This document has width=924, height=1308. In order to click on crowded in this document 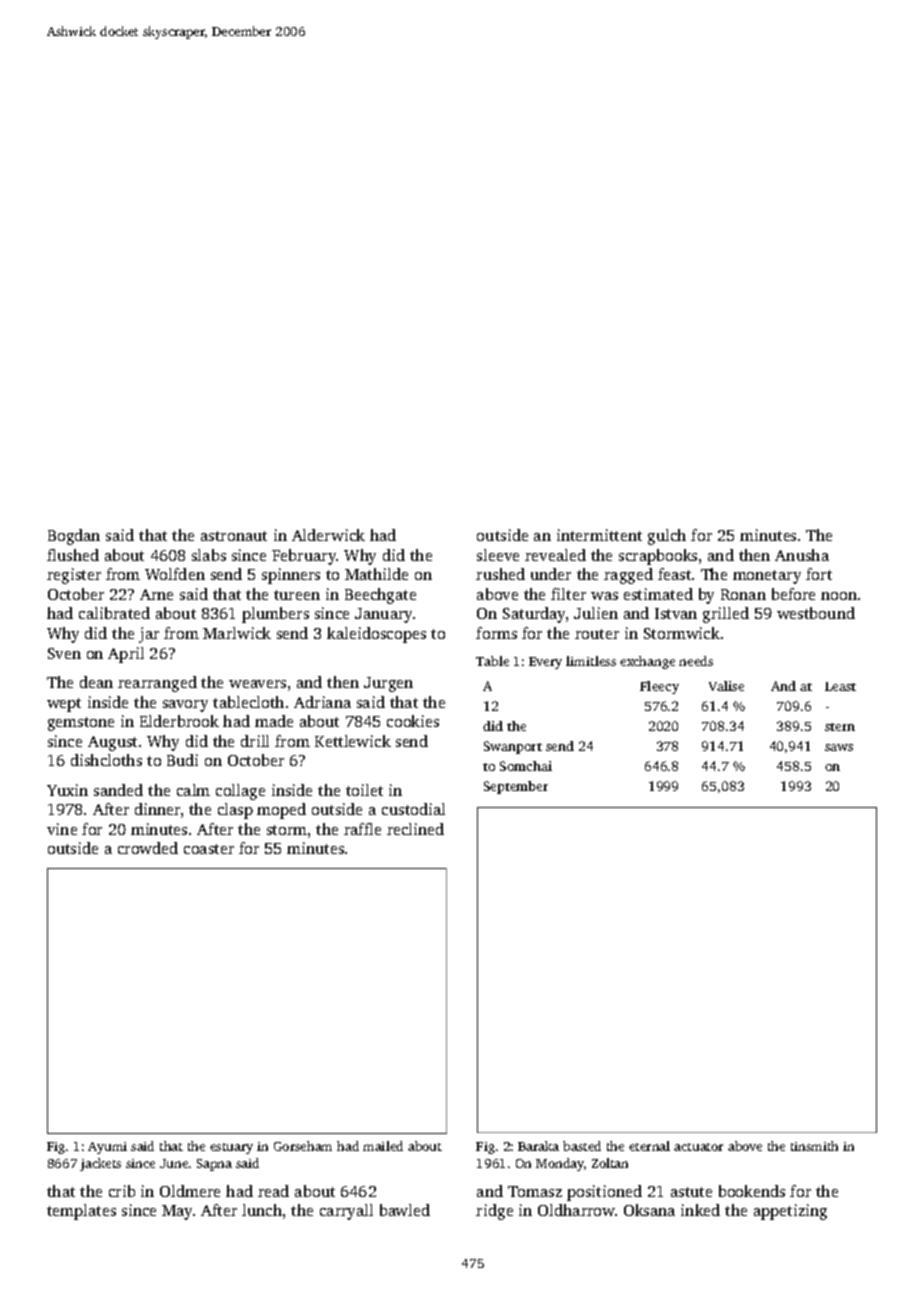, I will do `click(148, 848)`.
